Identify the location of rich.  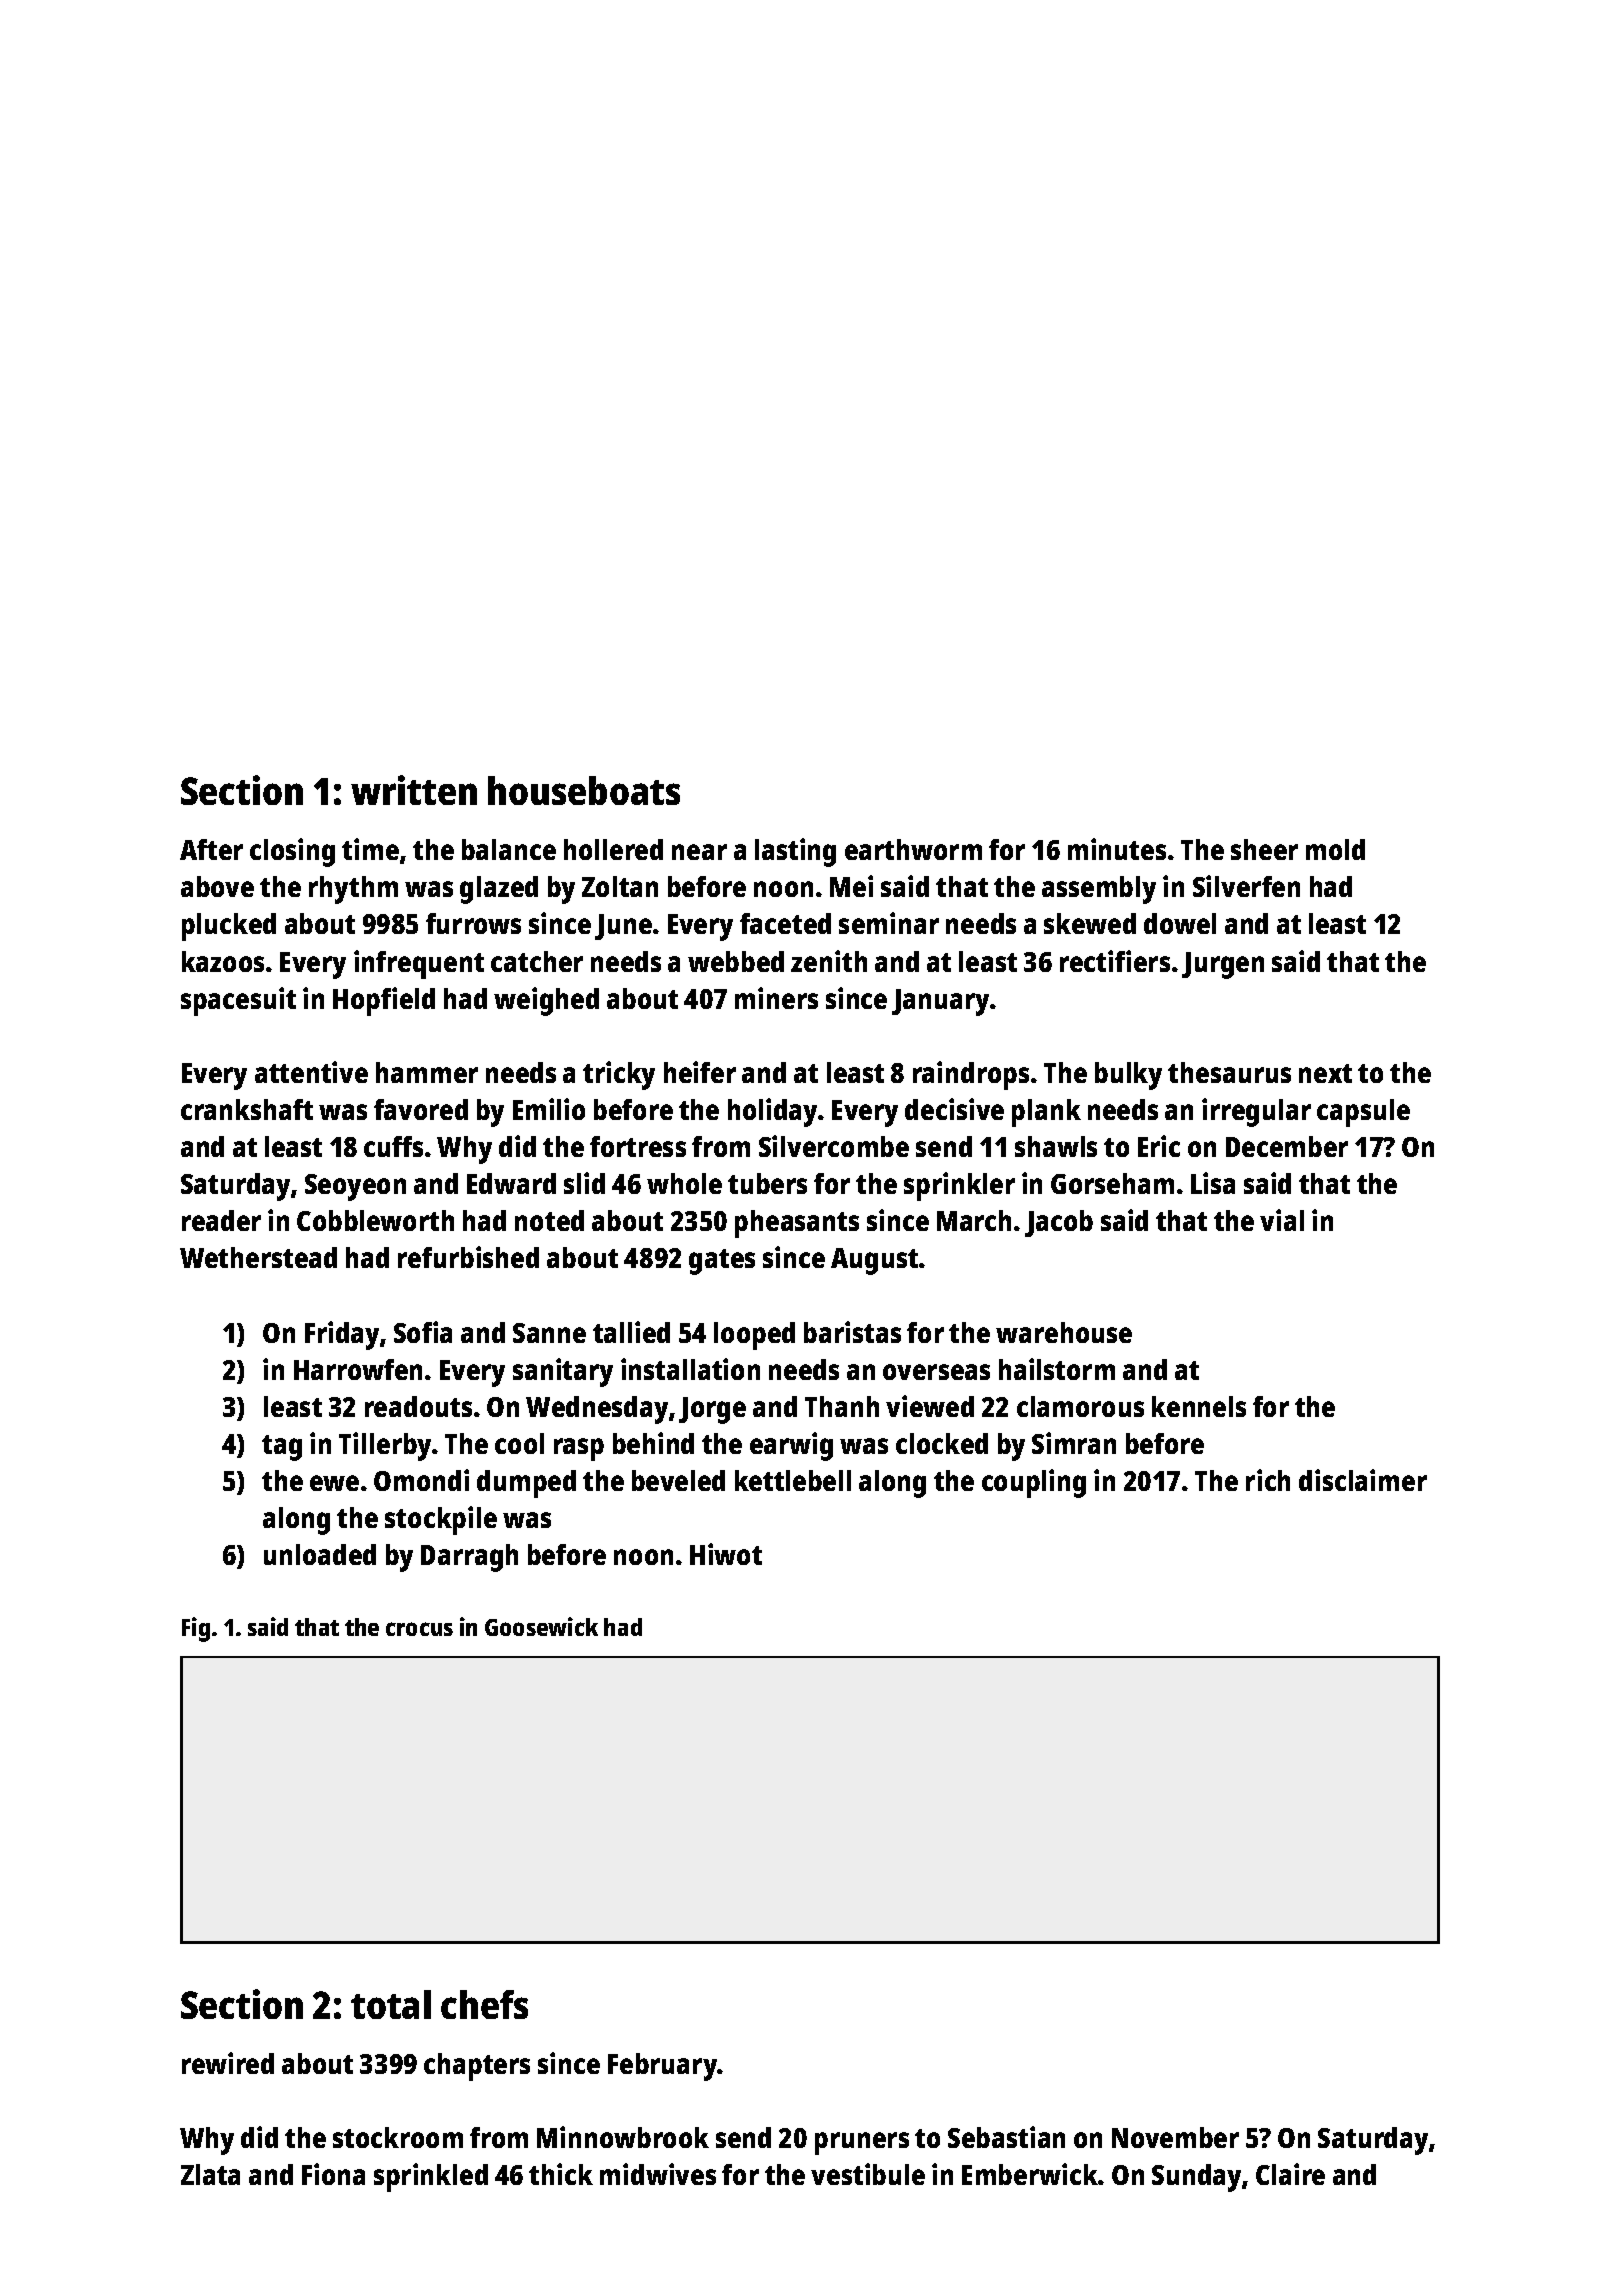
(1268, 1480).
